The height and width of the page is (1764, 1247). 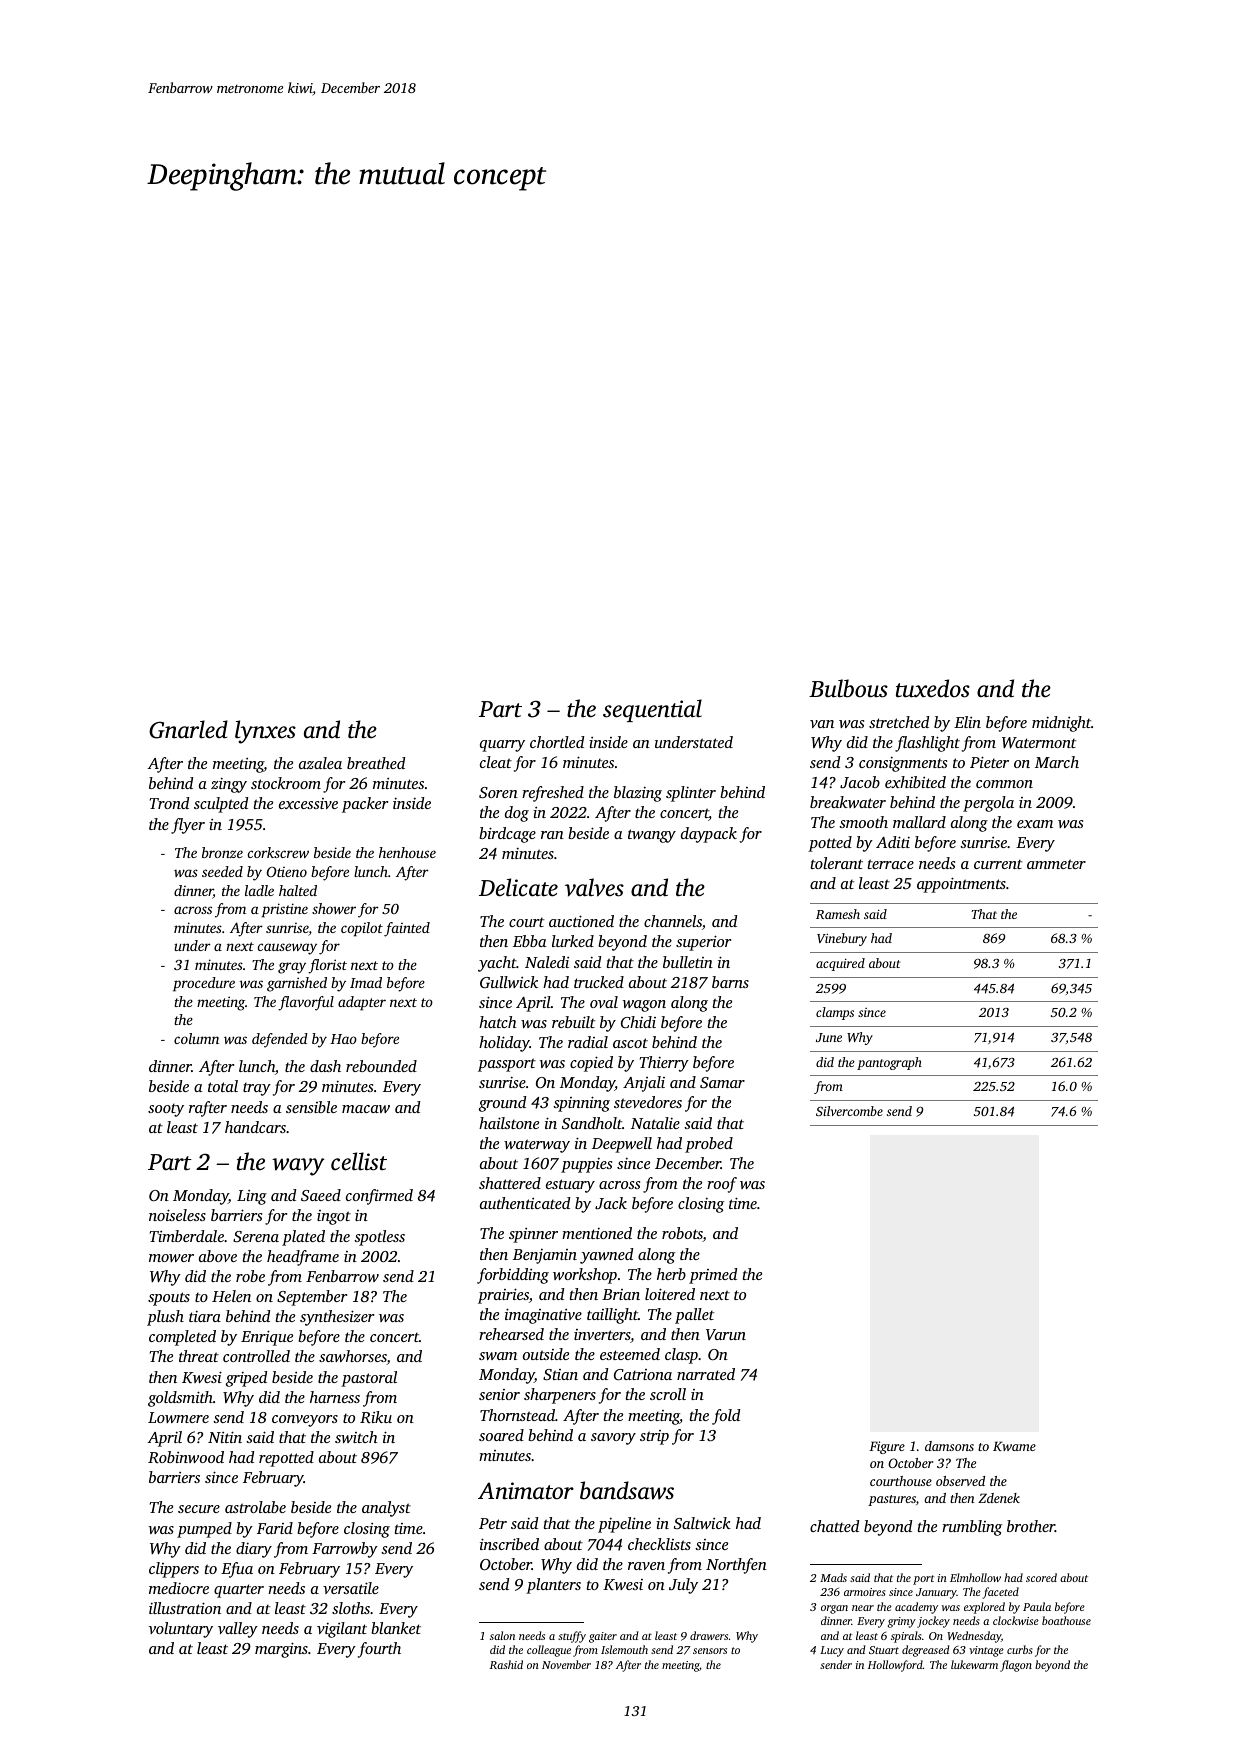 I want to click on Kwame, so click(x=1014, y=1446).
